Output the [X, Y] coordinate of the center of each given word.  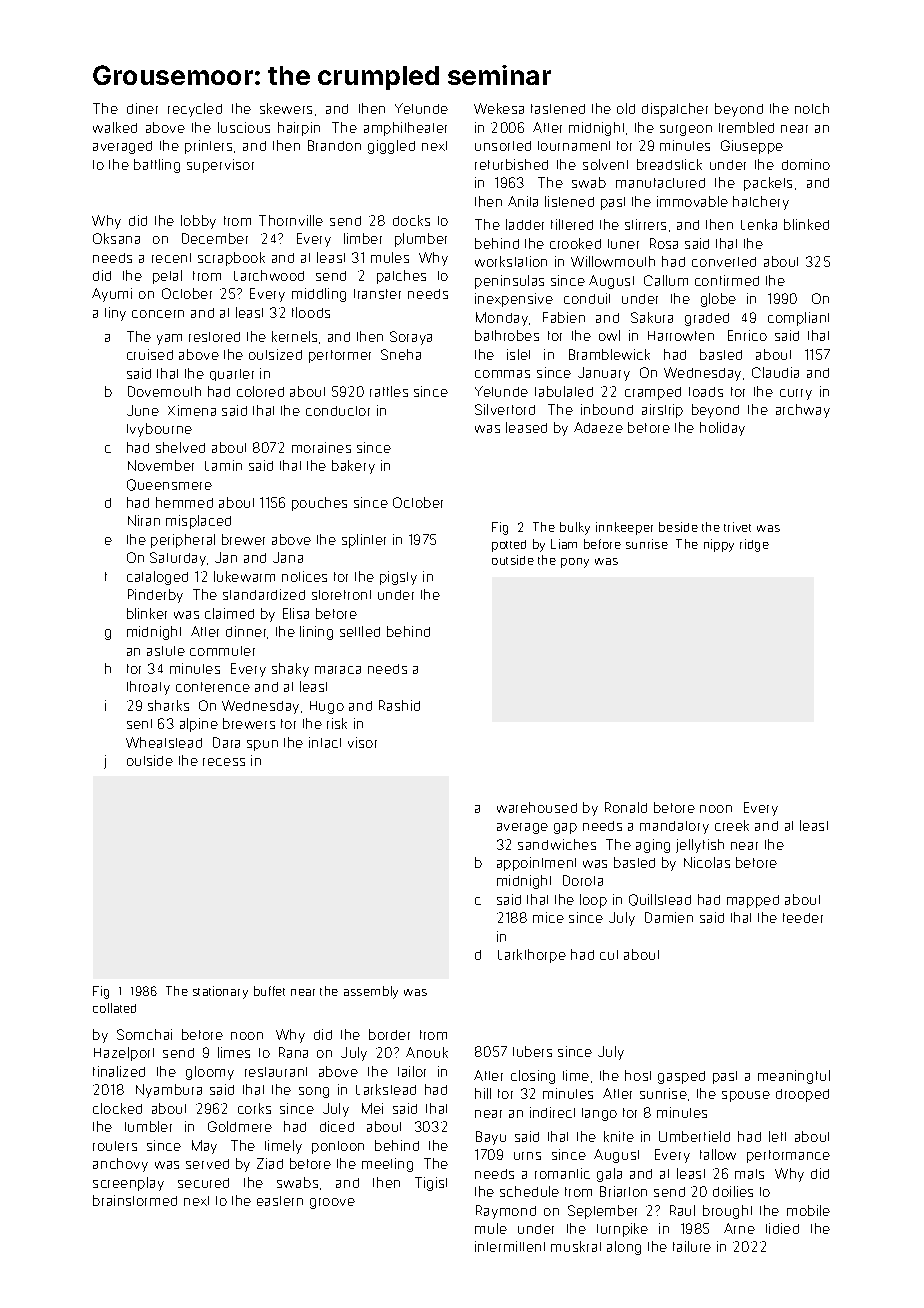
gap [565, 828]
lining [316, 633]
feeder [803, 918]
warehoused [537, 807]
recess [224, 762]
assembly [371, 992]
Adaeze [598, 427]
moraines [321, 447]
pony [575, 563]
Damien [669, 917]
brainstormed [135, 1200]
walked [115, 127]
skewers [286, 108]
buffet [269, 991]
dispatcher [675, 110]
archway [803, 411]
